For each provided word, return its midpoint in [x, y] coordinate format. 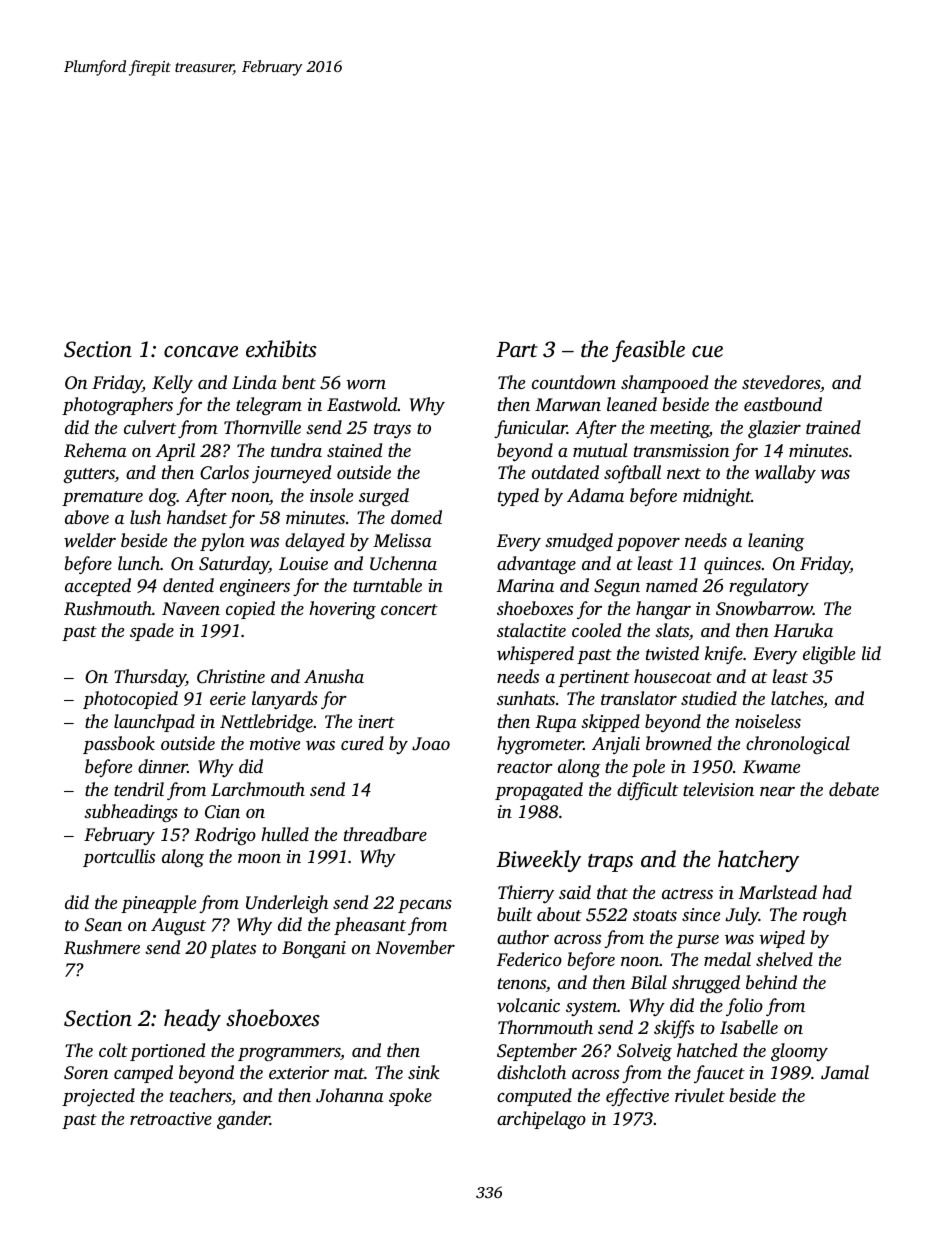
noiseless [768, 721]
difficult [647, 791]
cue [707, 351]
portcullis [119, 858]
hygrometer [540, 745]
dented [188, 585]
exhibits [281, 349]
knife [724, 655]
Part [517, 350]
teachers [201, 1096]
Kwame [771, 767]
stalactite [531, 630]
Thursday [150, 678]
